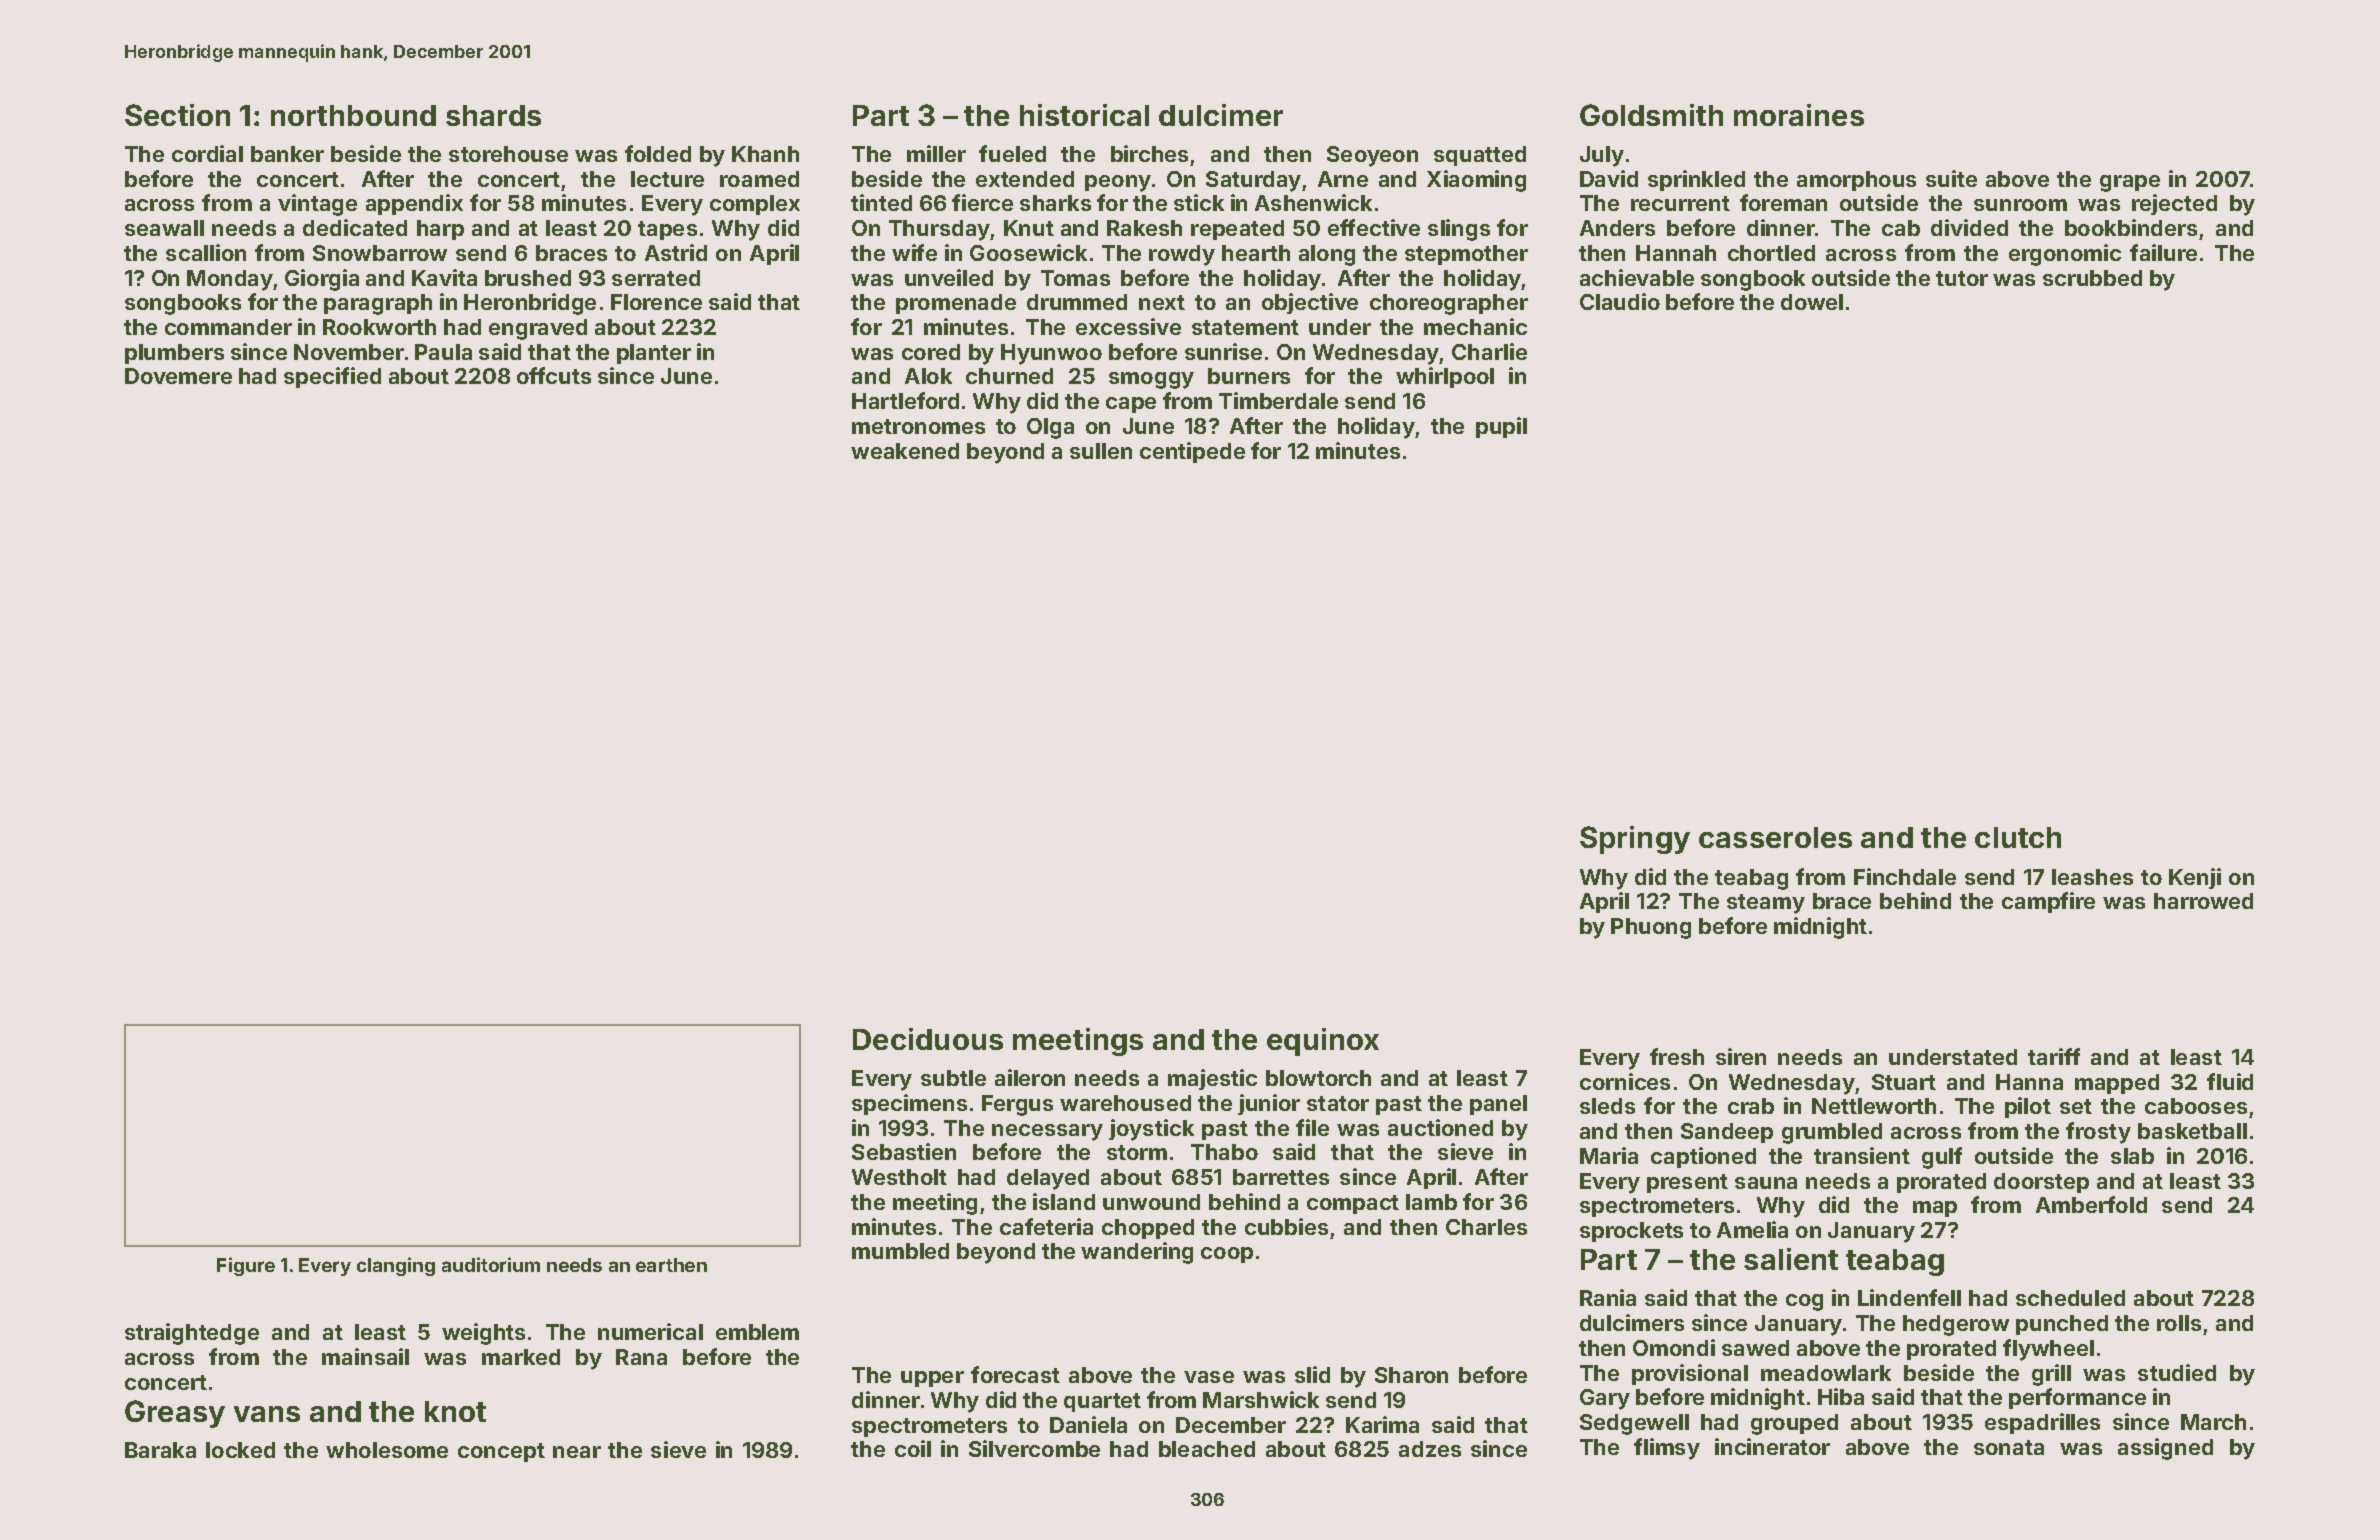 Image resolution: width=2380 pixels, height=1540 pixels. What do you see at coordinates (2165, 1449) in the document?
I see `assigned` at bounding box center [2165, 1449].
